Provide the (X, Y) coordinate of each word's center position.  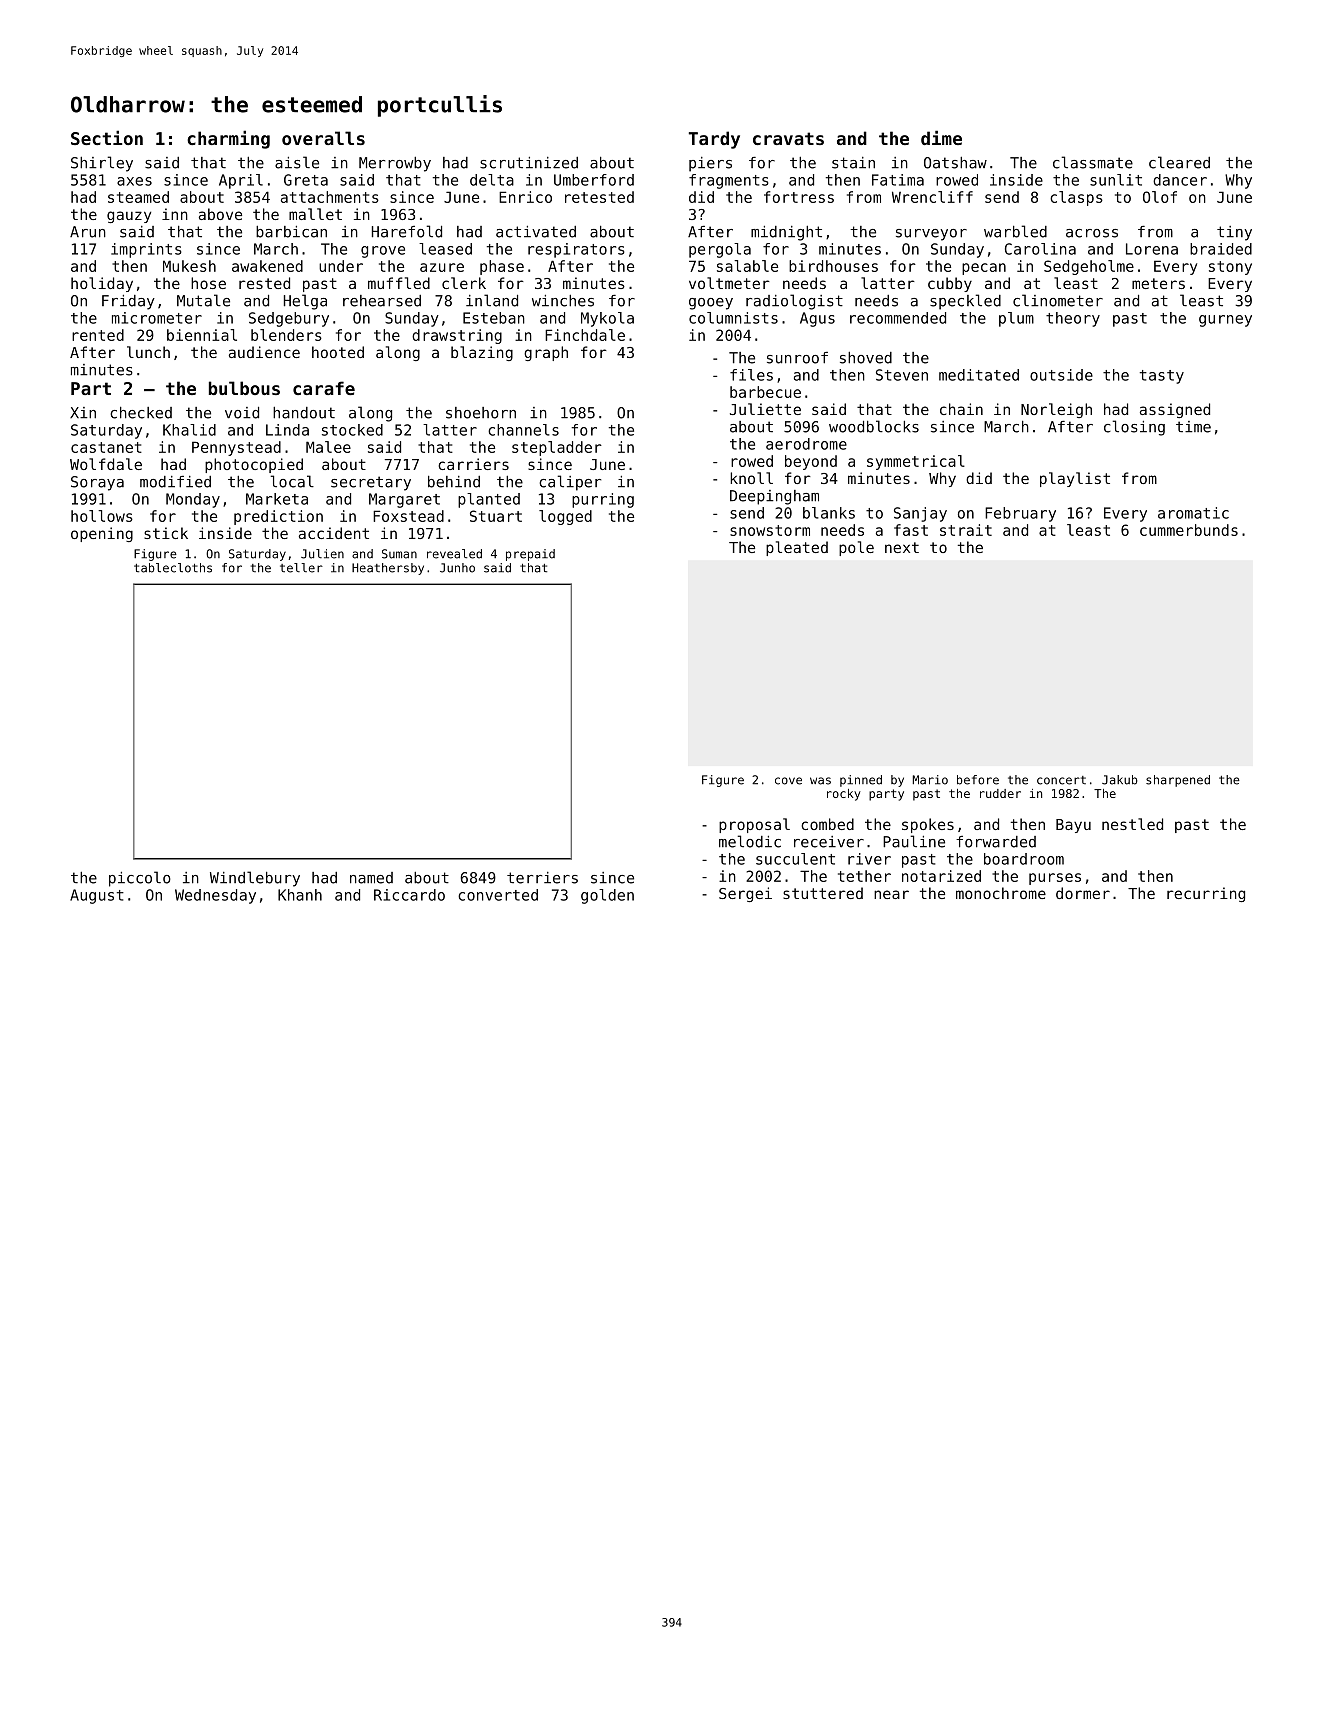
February (1020, 514)
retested (599, 197)
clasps (1076, 198)
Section (107, 137)
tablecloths (173, 568)
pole (856, 548)
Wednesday (215, 896)
